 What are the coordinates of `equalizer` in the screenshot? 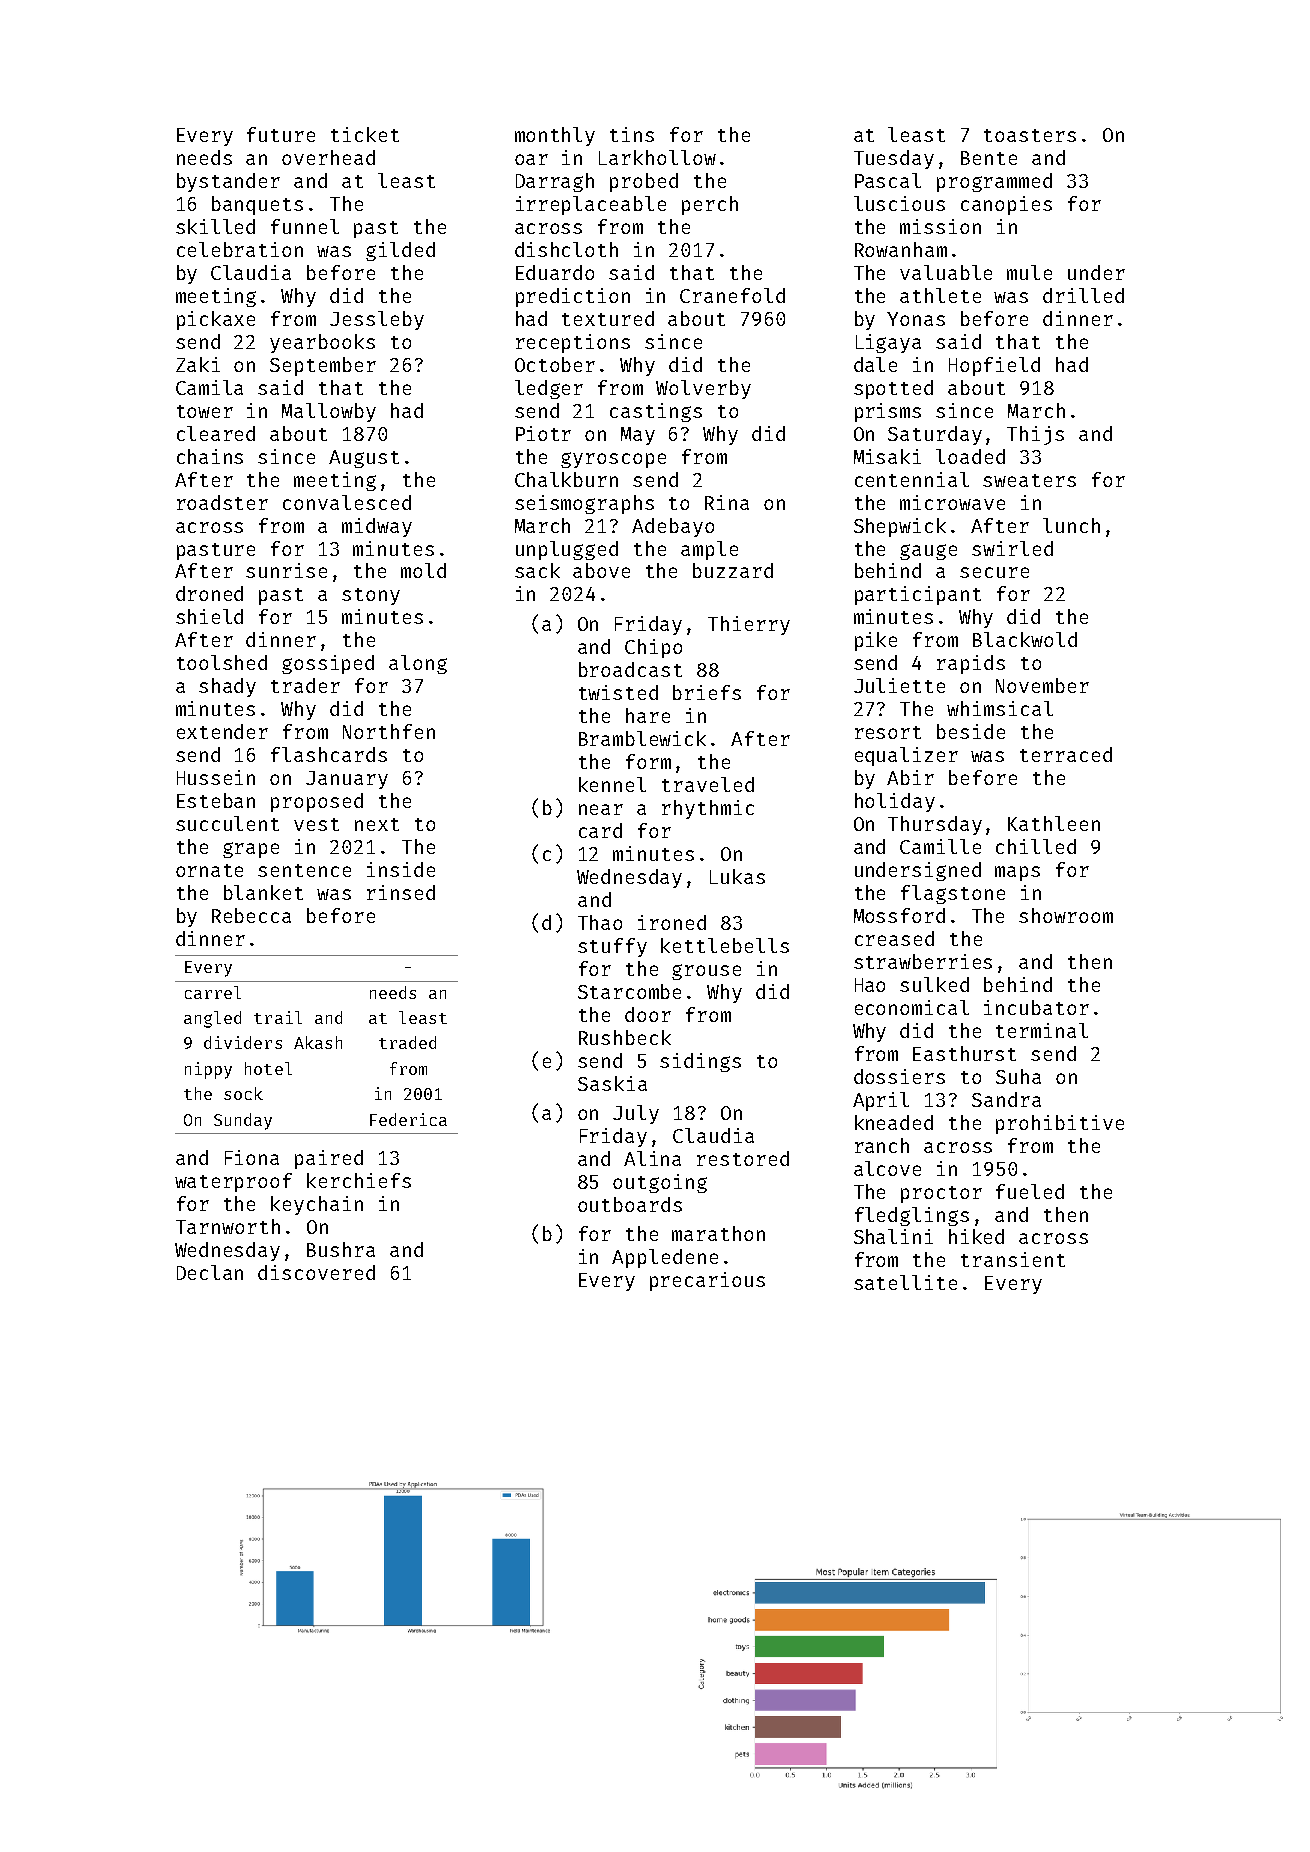 It's located at (906, 756).
